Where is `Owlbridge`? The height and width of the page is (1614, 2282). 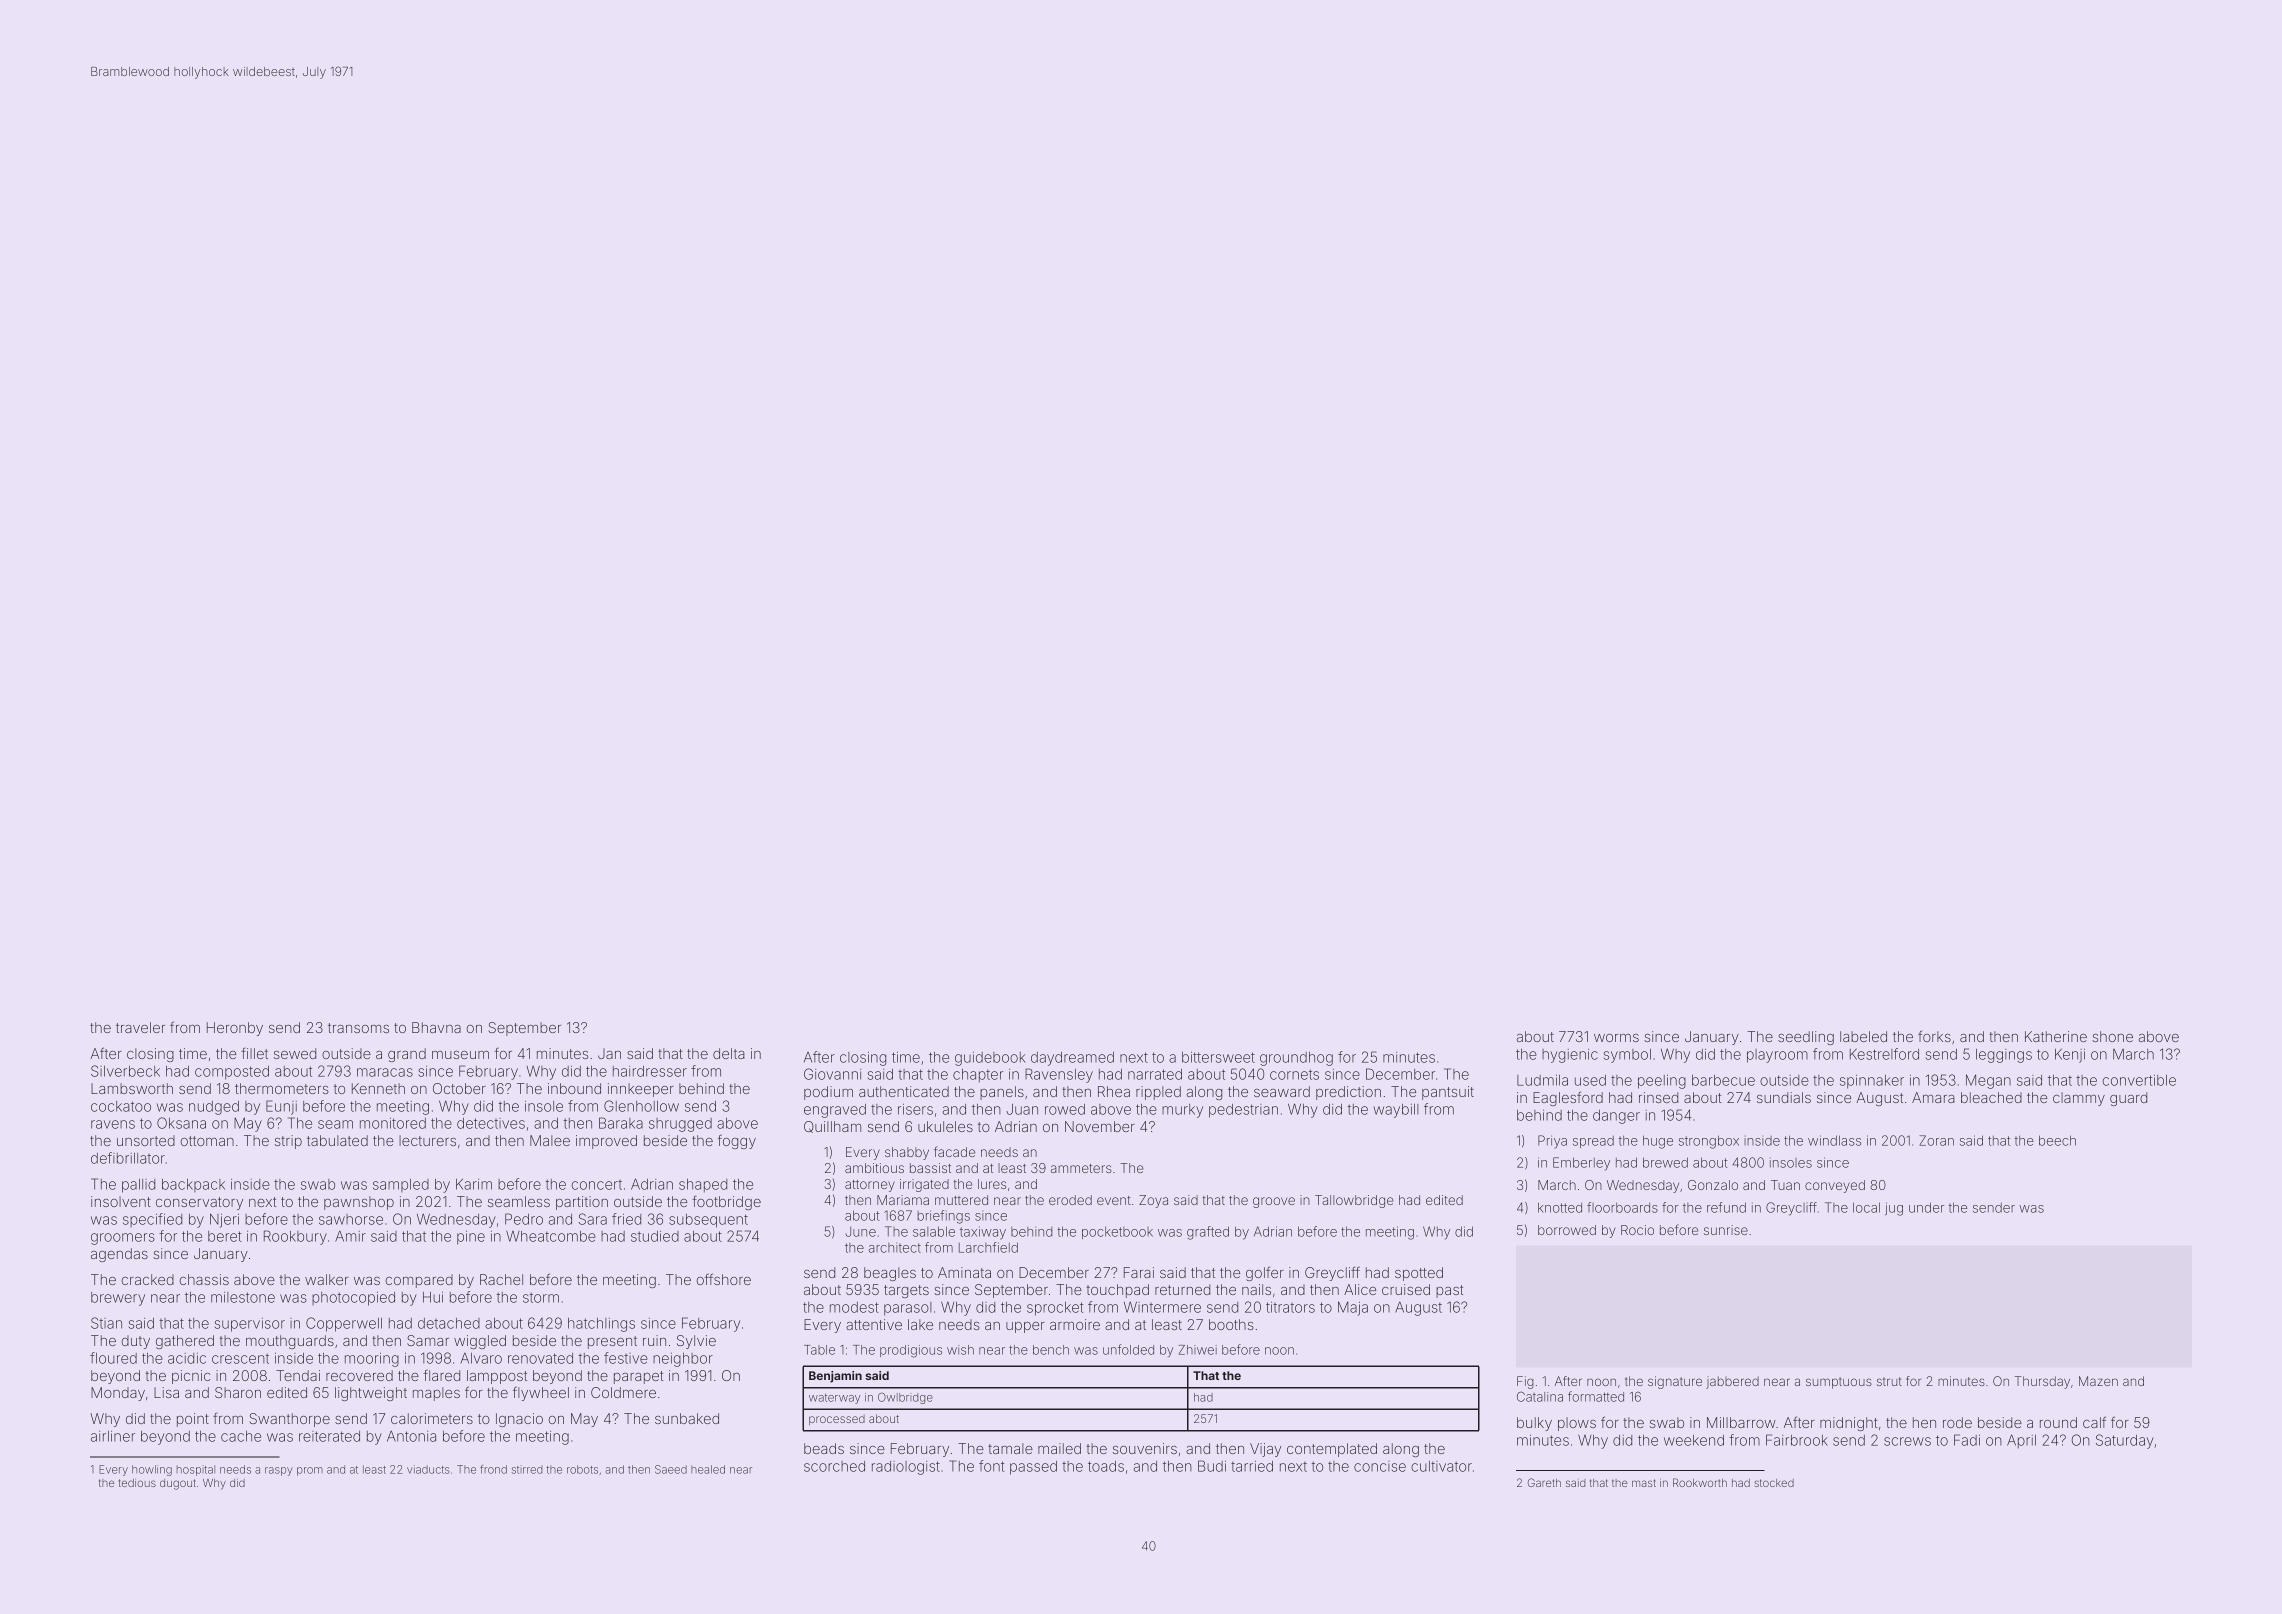 Owlbridge is located at coordinates (905, 1398).
